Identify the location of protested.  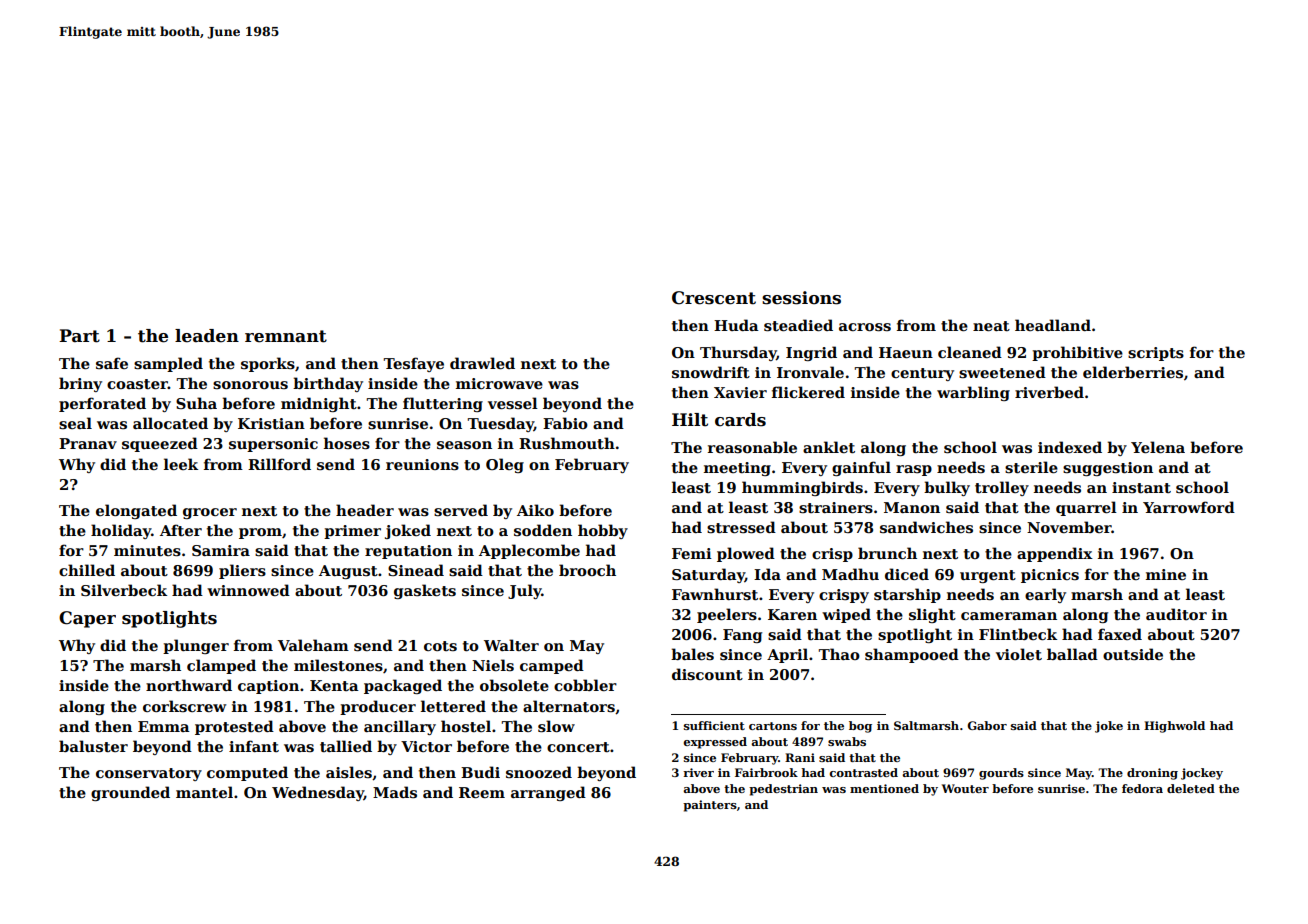
(234, 727).
